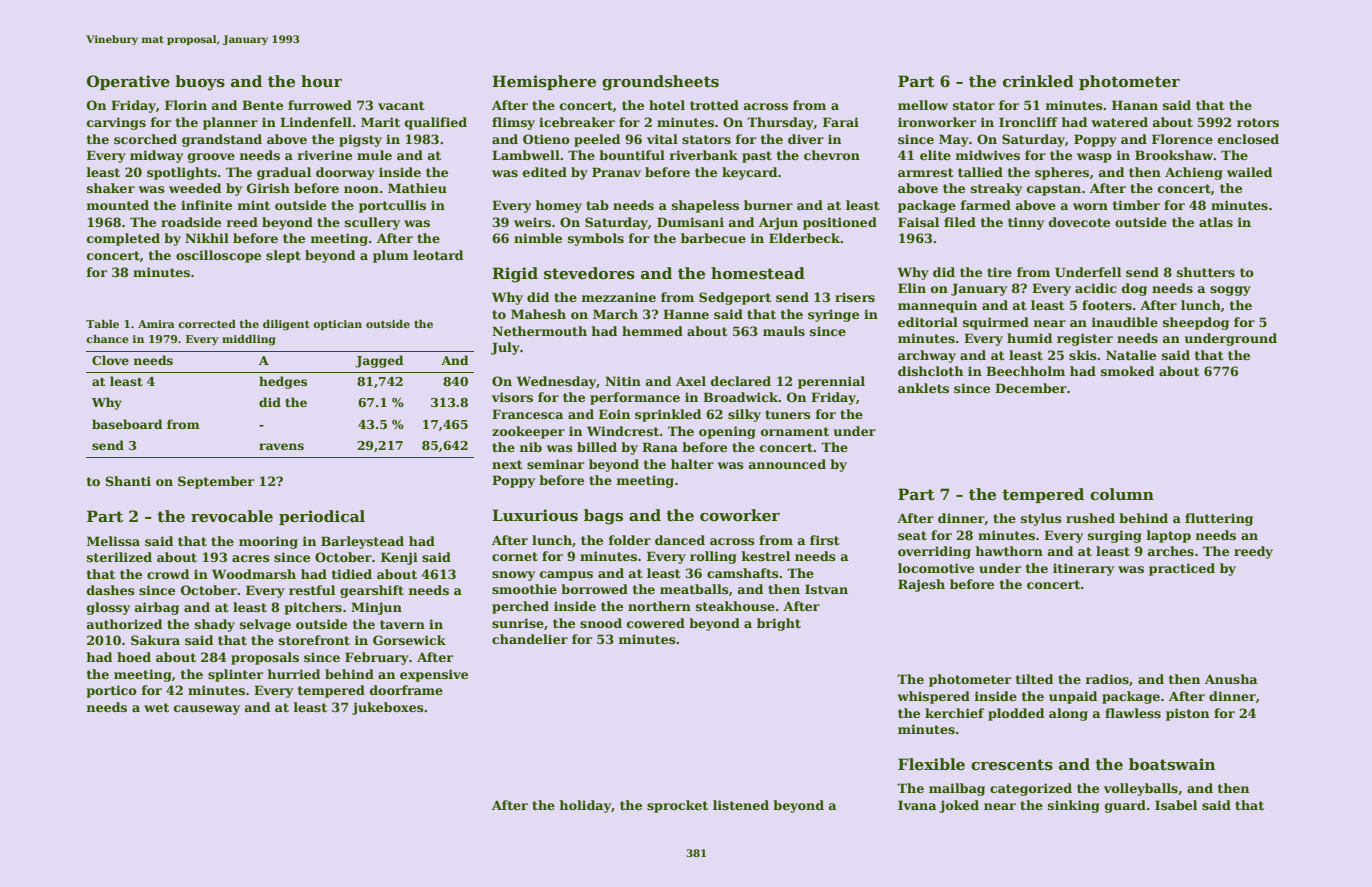  What do you see at coordinates (156, 707) in the screenshot?
I see `wet` at bounding box center [156, 707].
